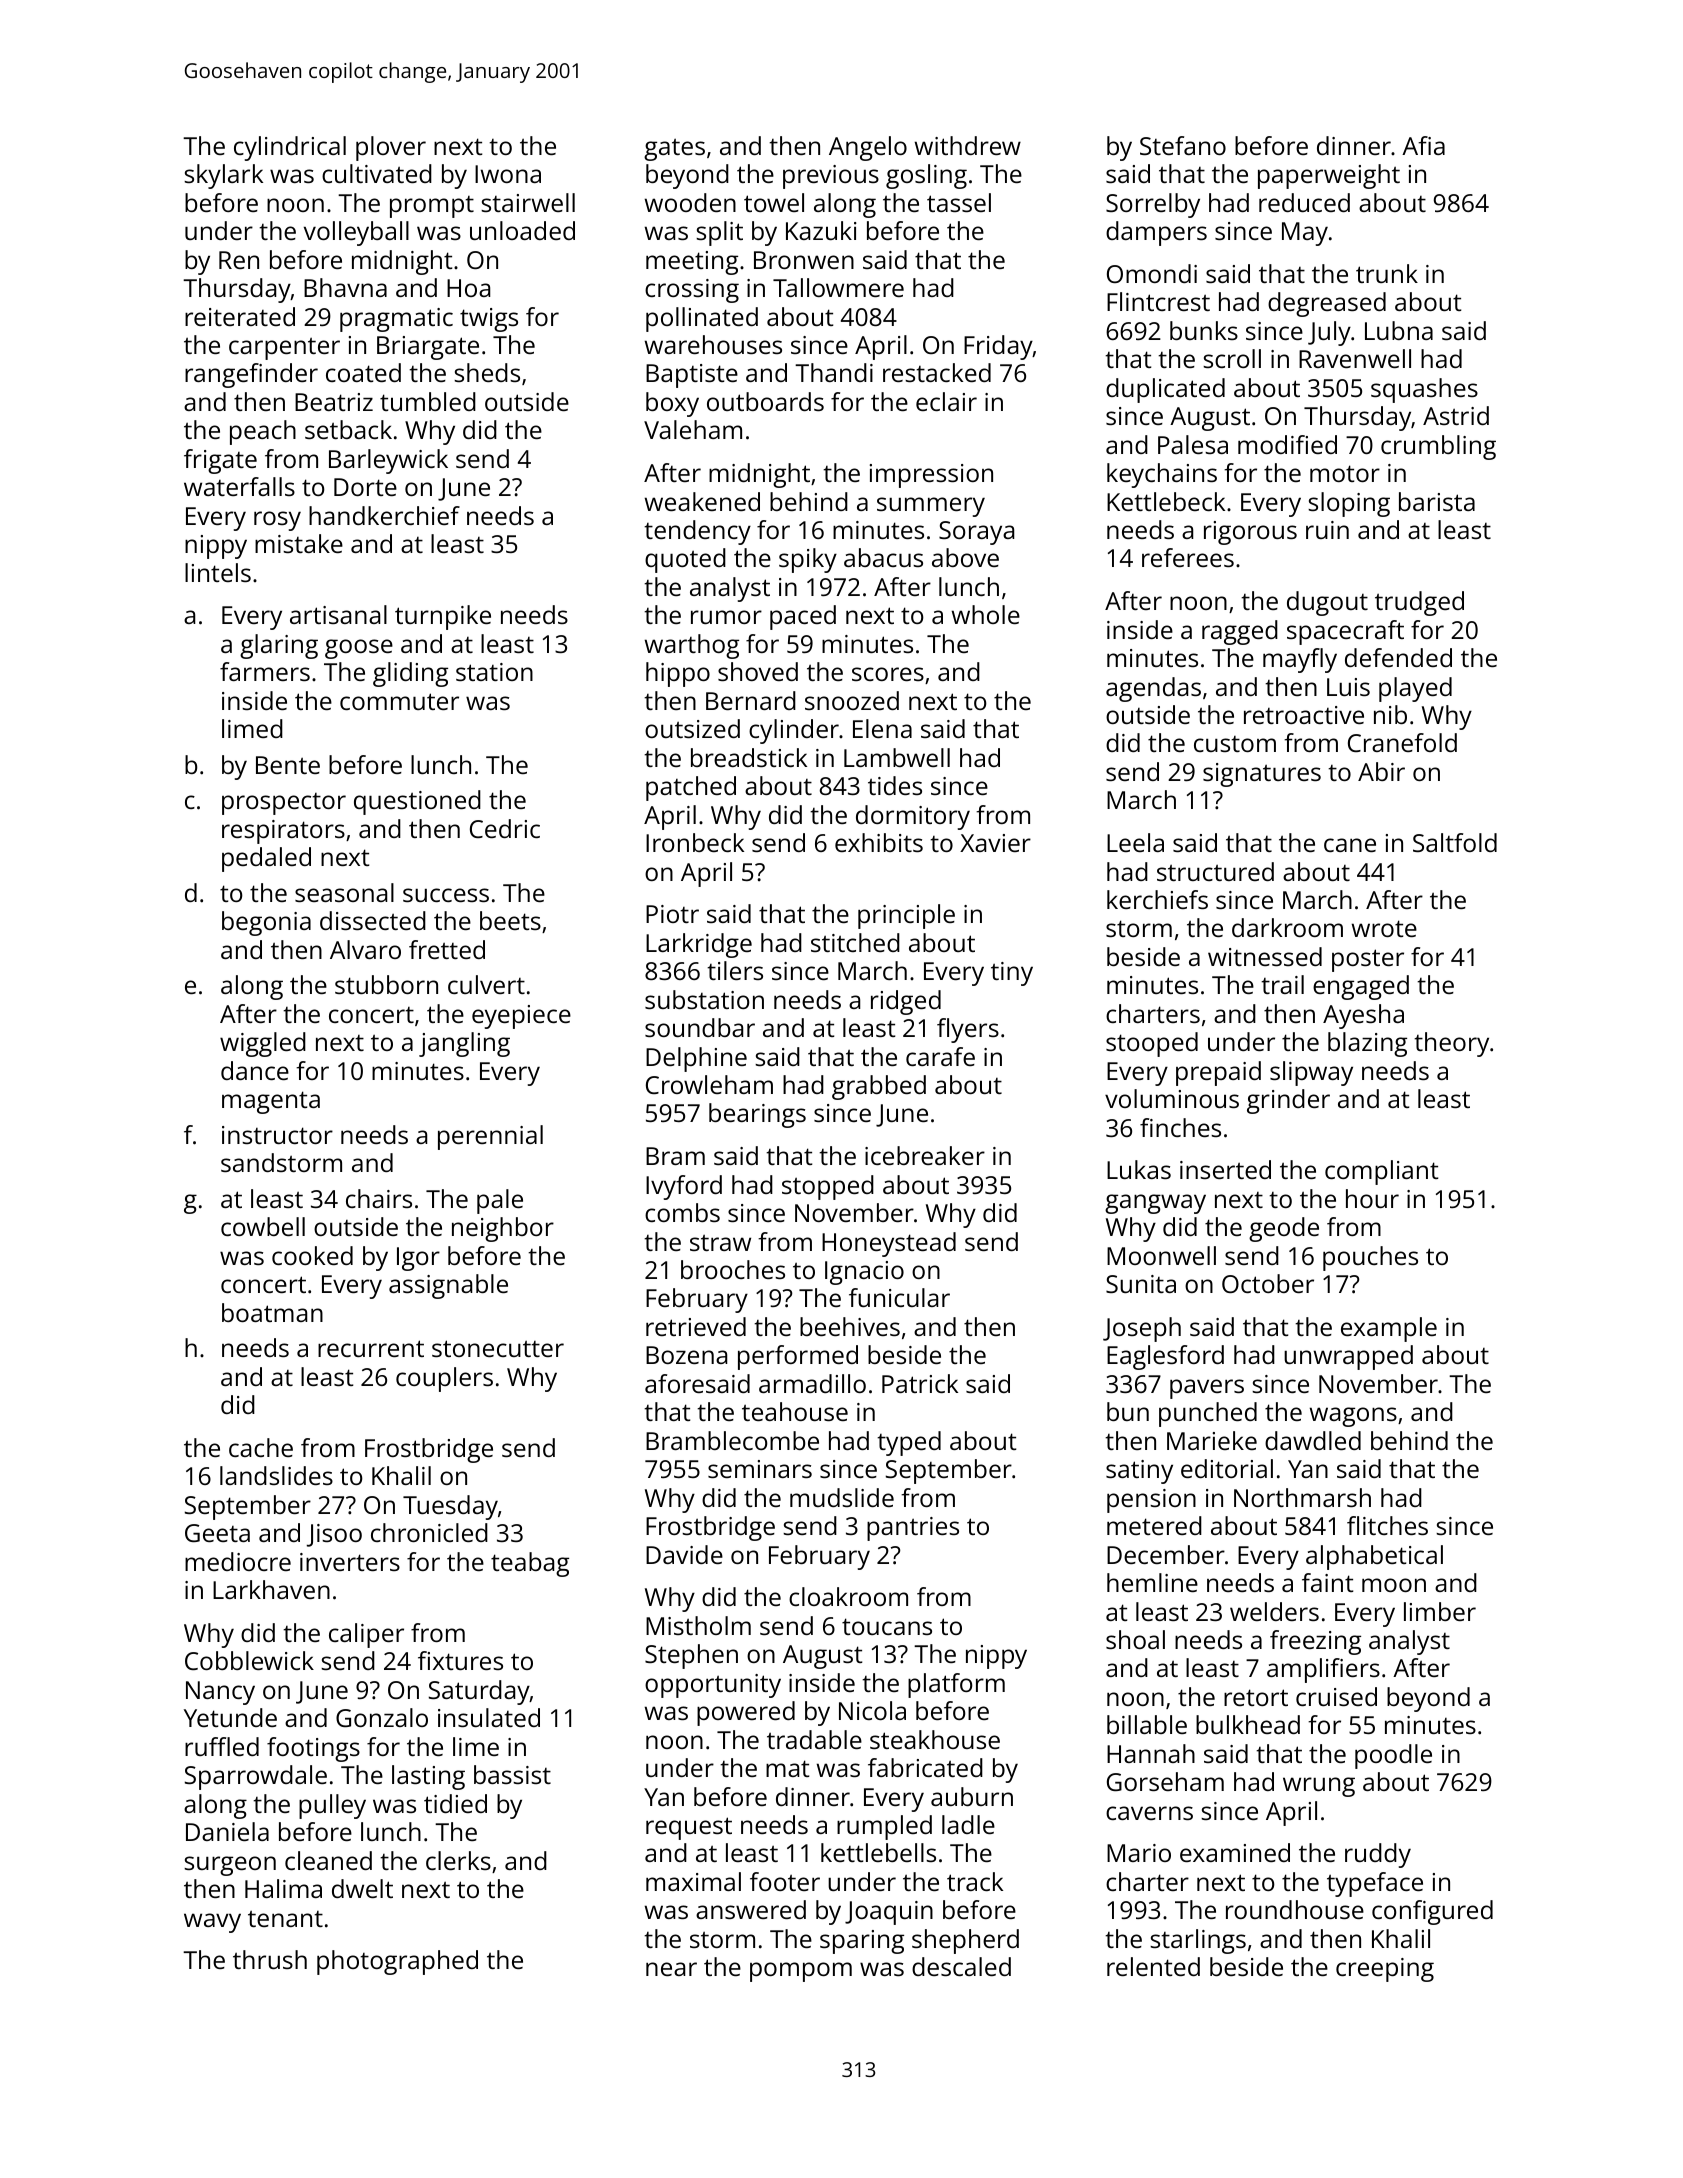  I want to click on finches, so click(1180, 1127).
